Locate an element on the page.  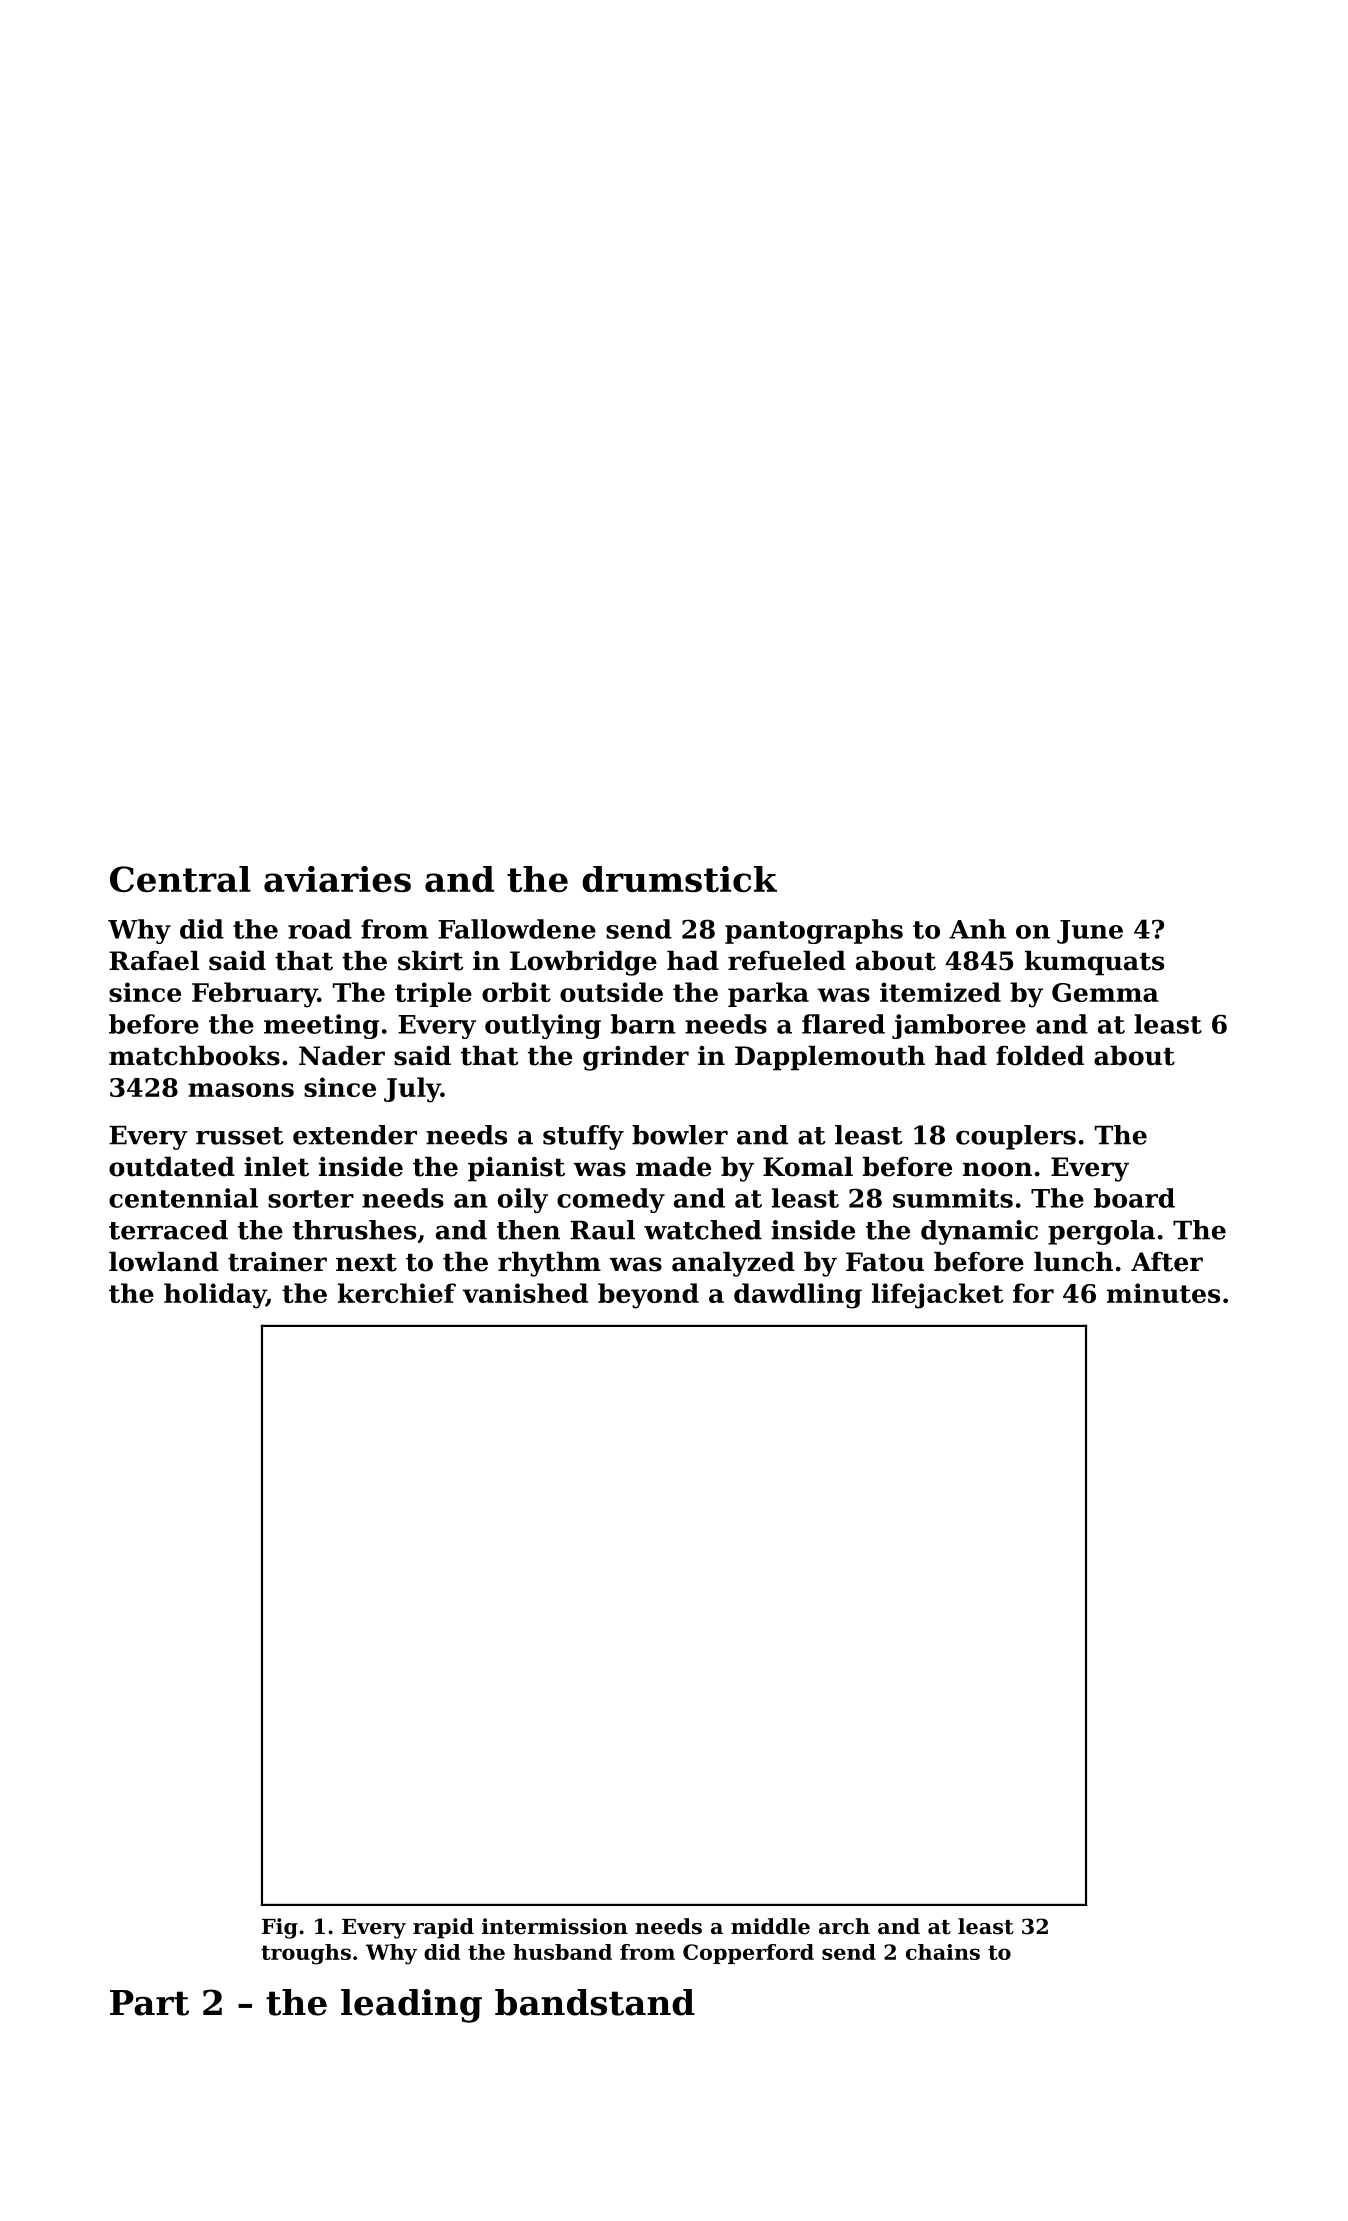
Rafael is located at coordinates (154, 960).
